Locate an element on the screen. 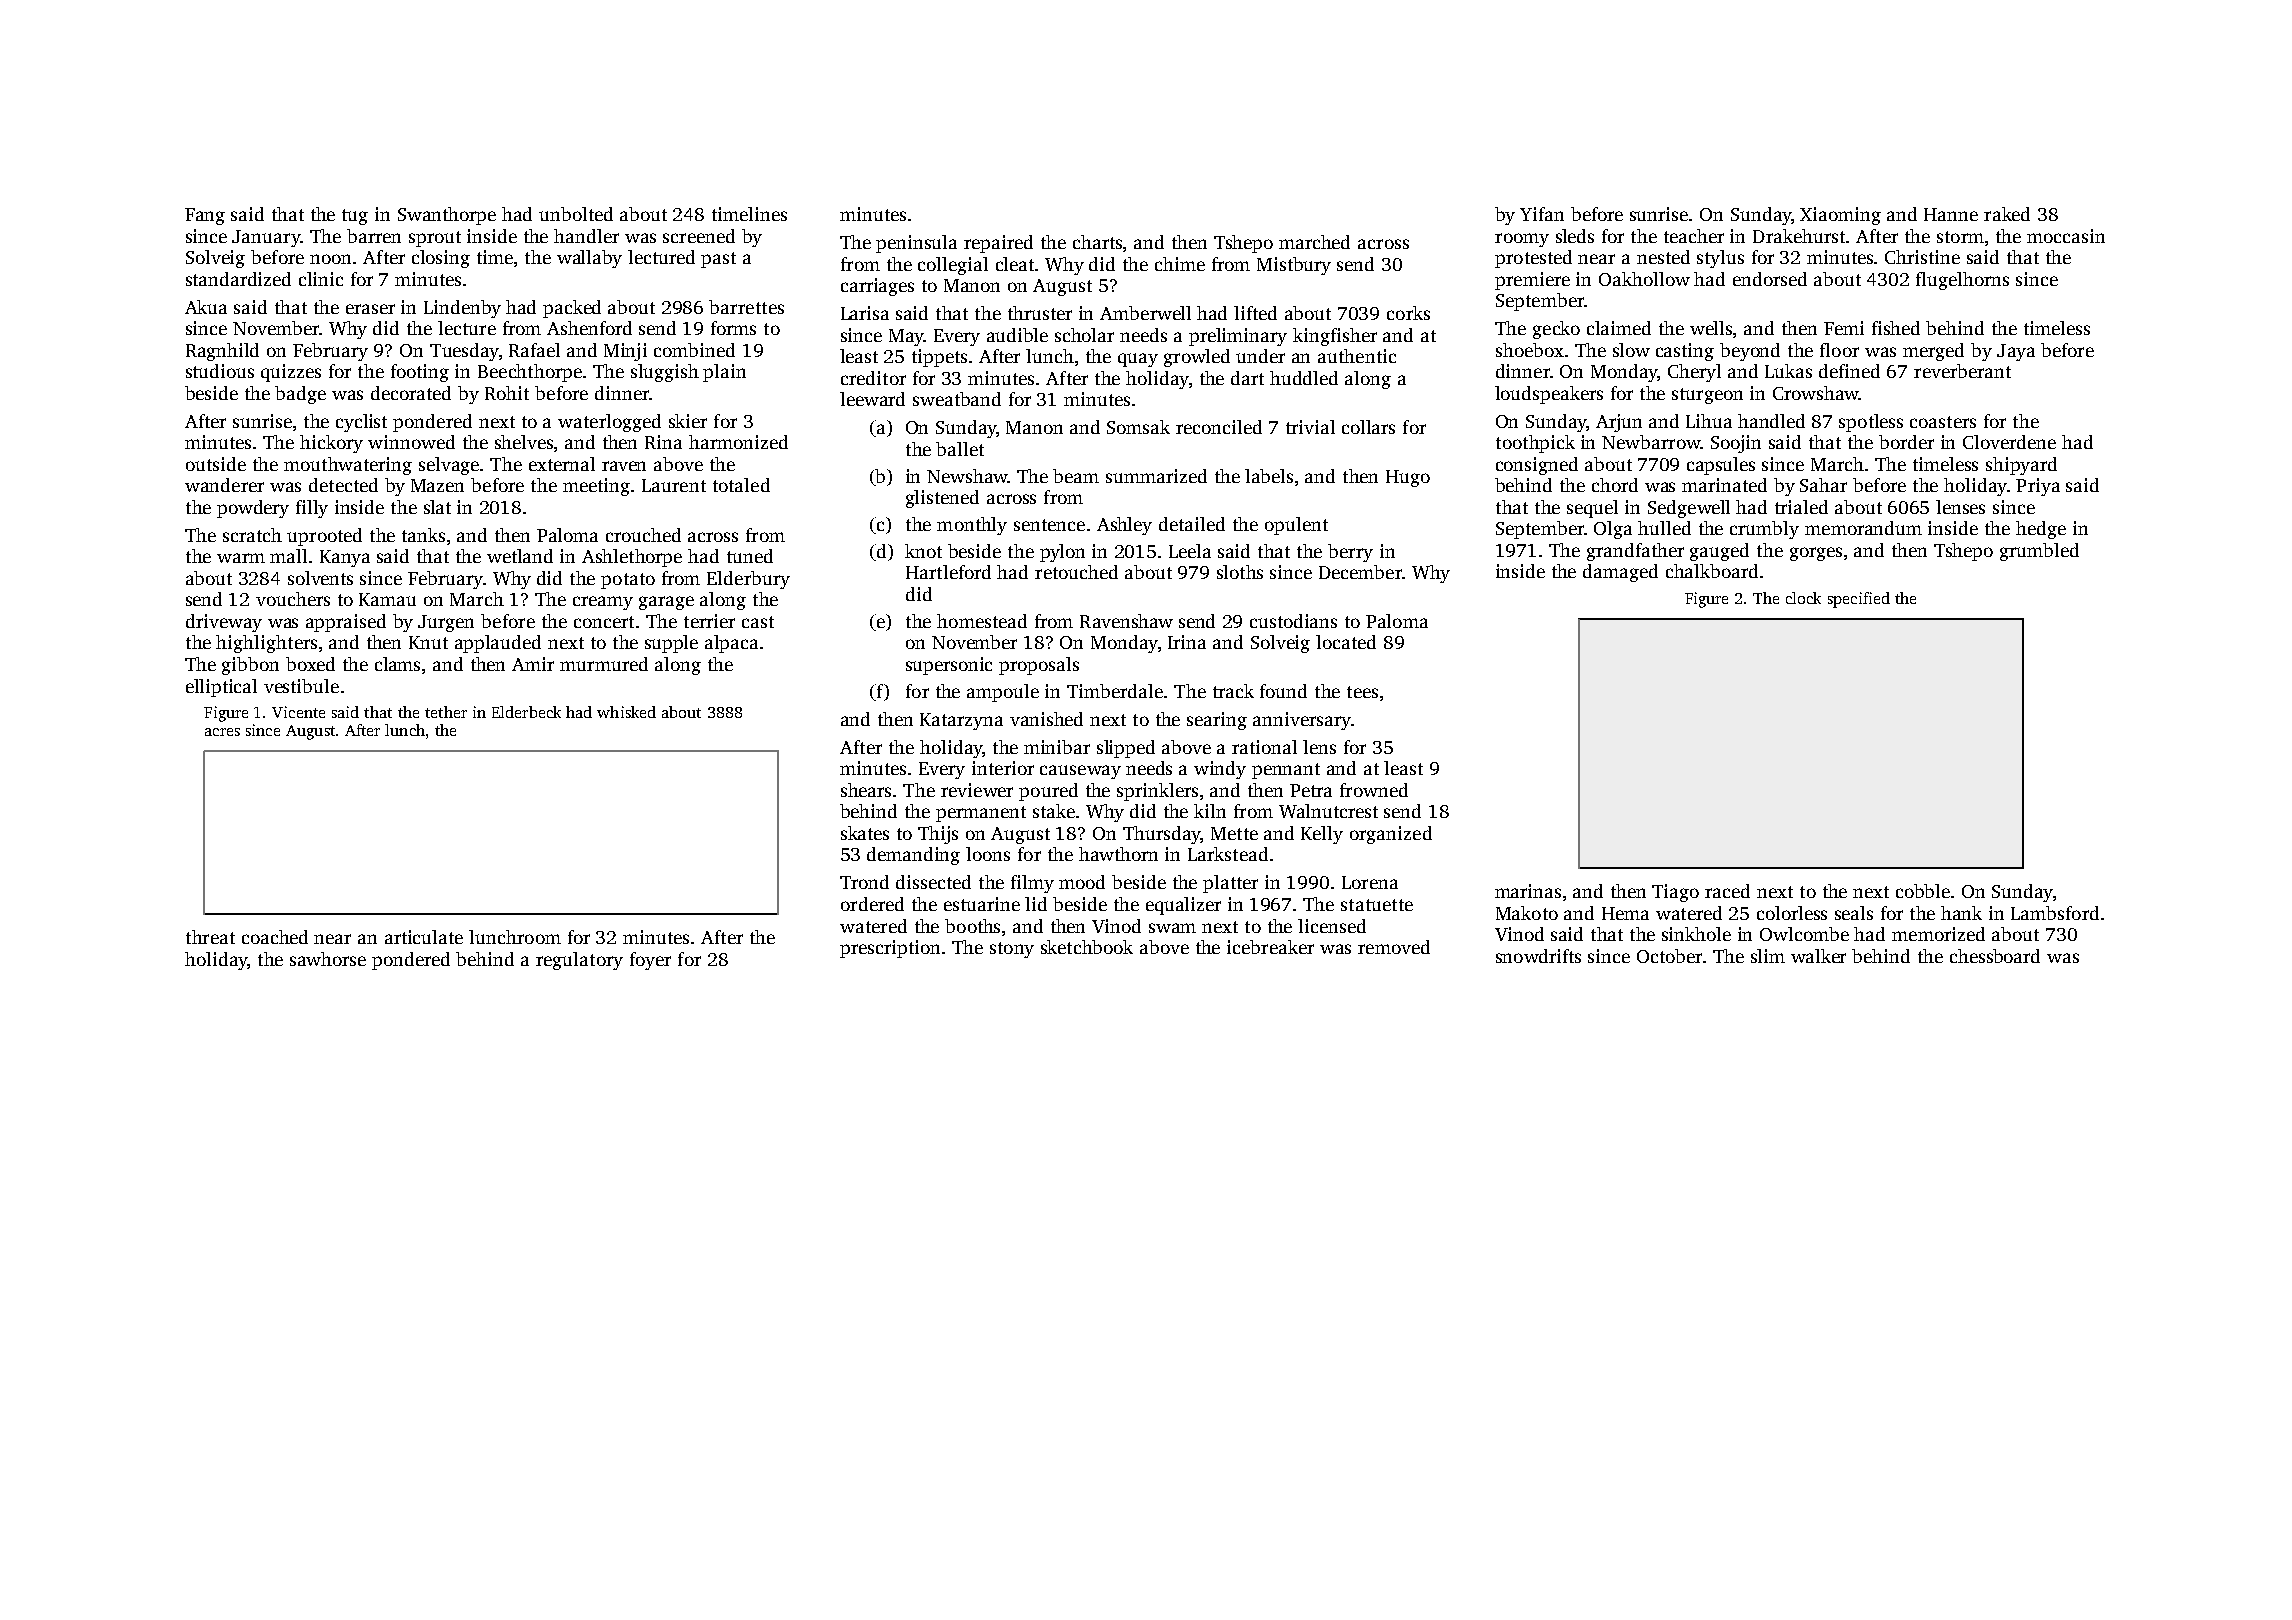  coached is located at coordinates (275, 937).
